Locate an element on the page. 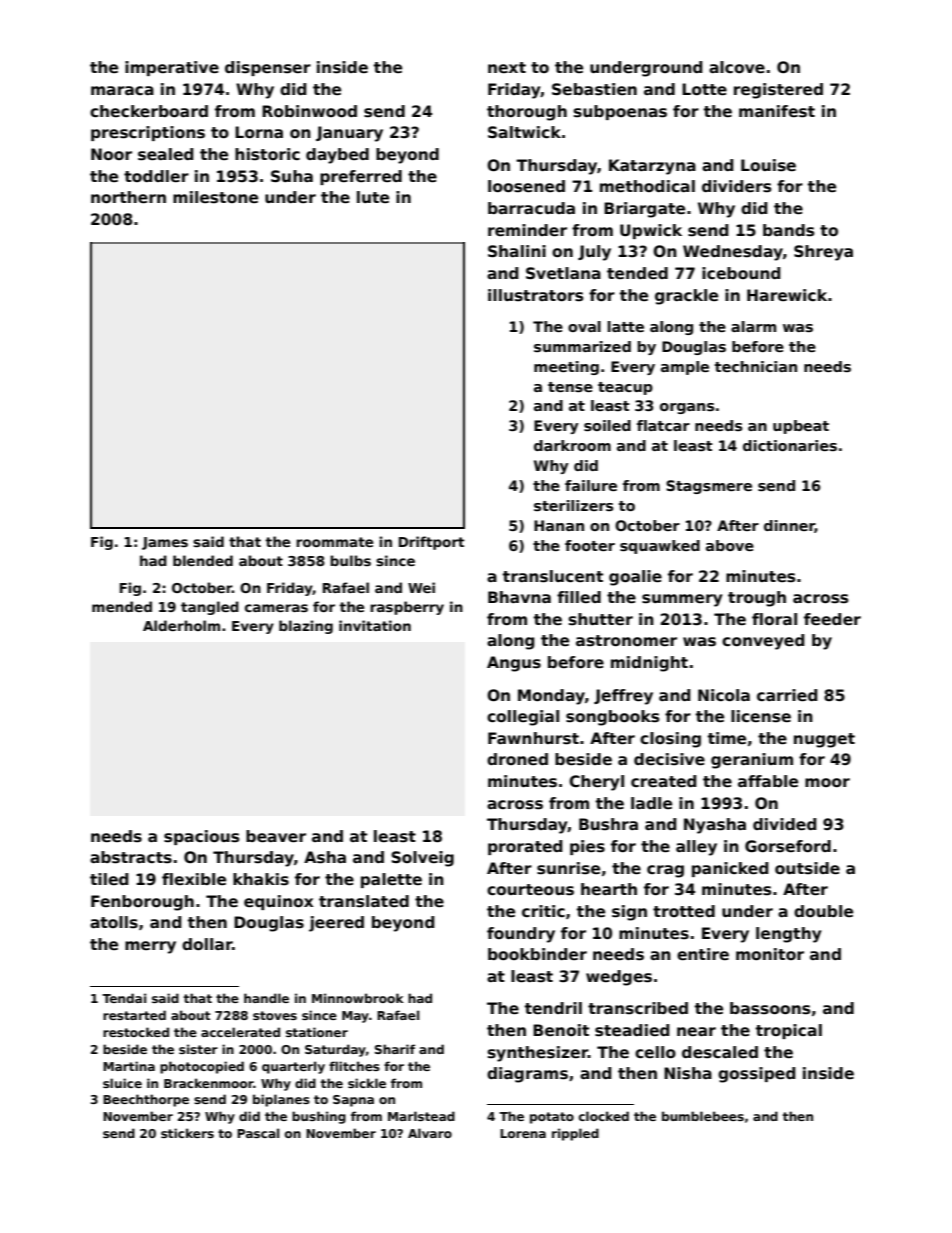 The height and width of the document is (1233, 952). sealed is located at coordinates (166, 154).
